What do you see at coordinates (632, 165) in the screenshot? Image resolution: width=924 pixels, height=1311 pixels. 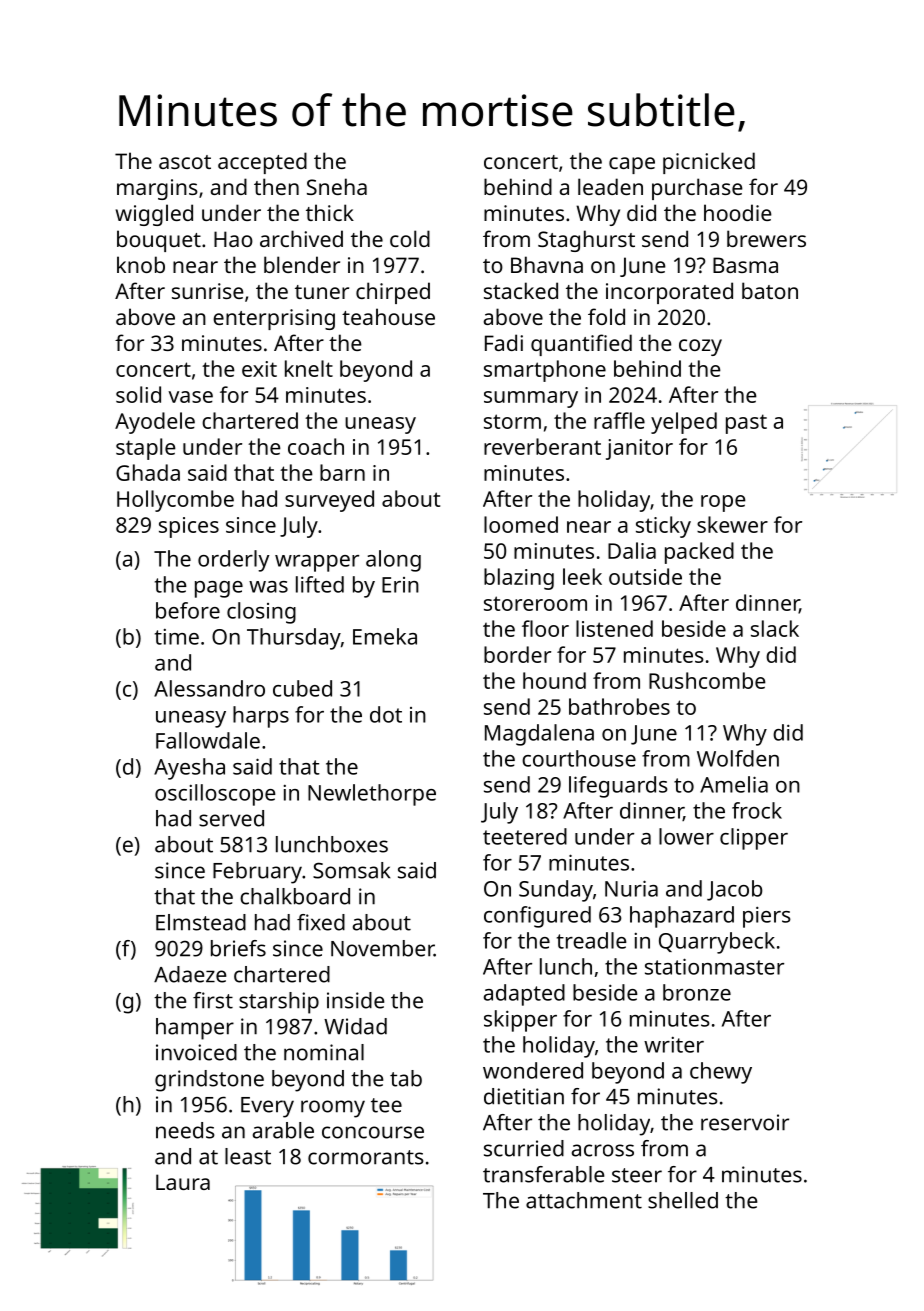 I see `cape` at bounding box center [632, 165].
